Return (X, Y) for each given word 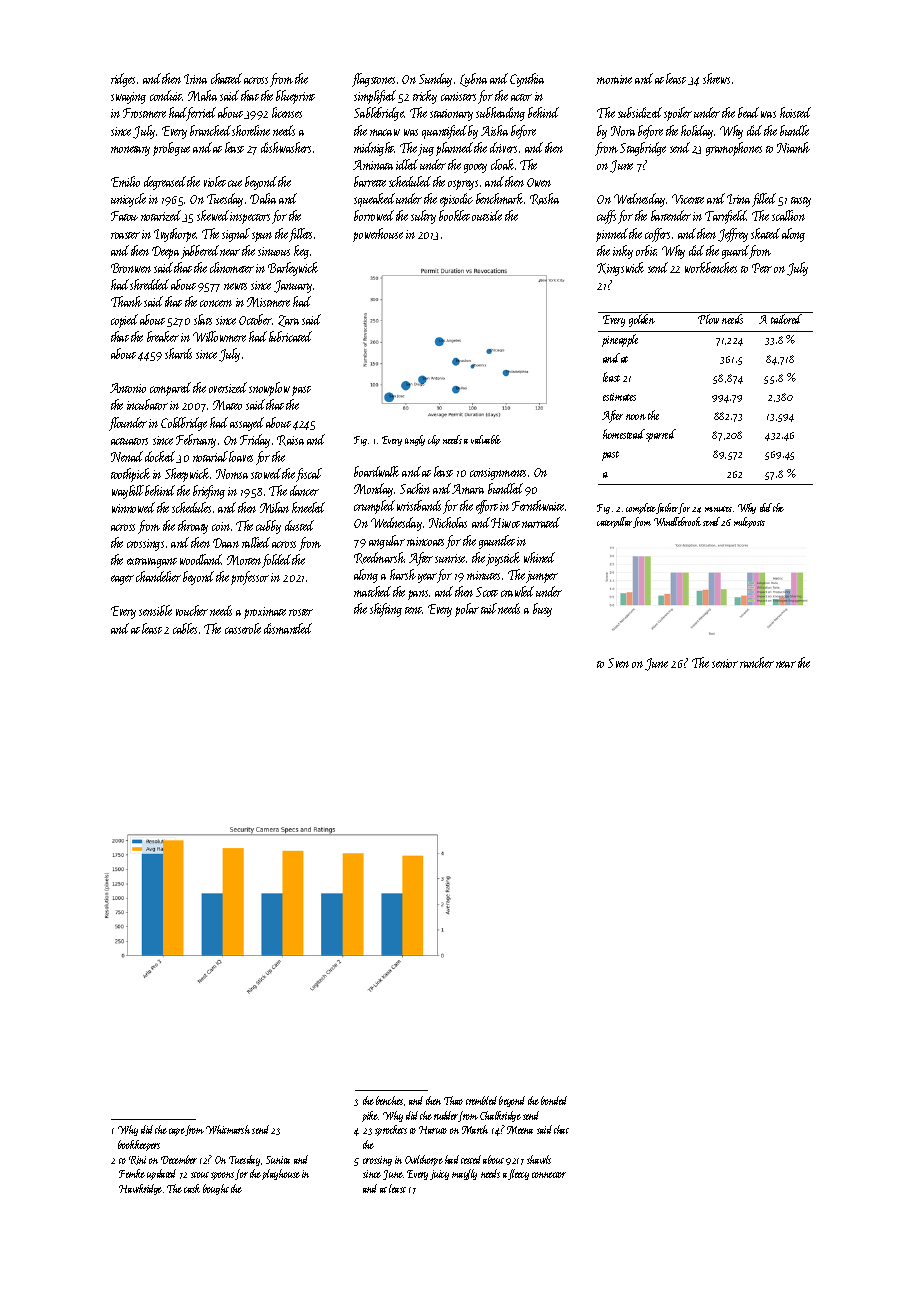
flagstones (373, 80)
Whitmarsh (228, 1129)
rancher (757, 662)
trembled (483, 1100)
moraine (614, 79)
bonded (554, 1100)
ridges (123, 80)
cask (192, 1188)
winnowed (133, 507)
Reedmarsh (379, 558)
